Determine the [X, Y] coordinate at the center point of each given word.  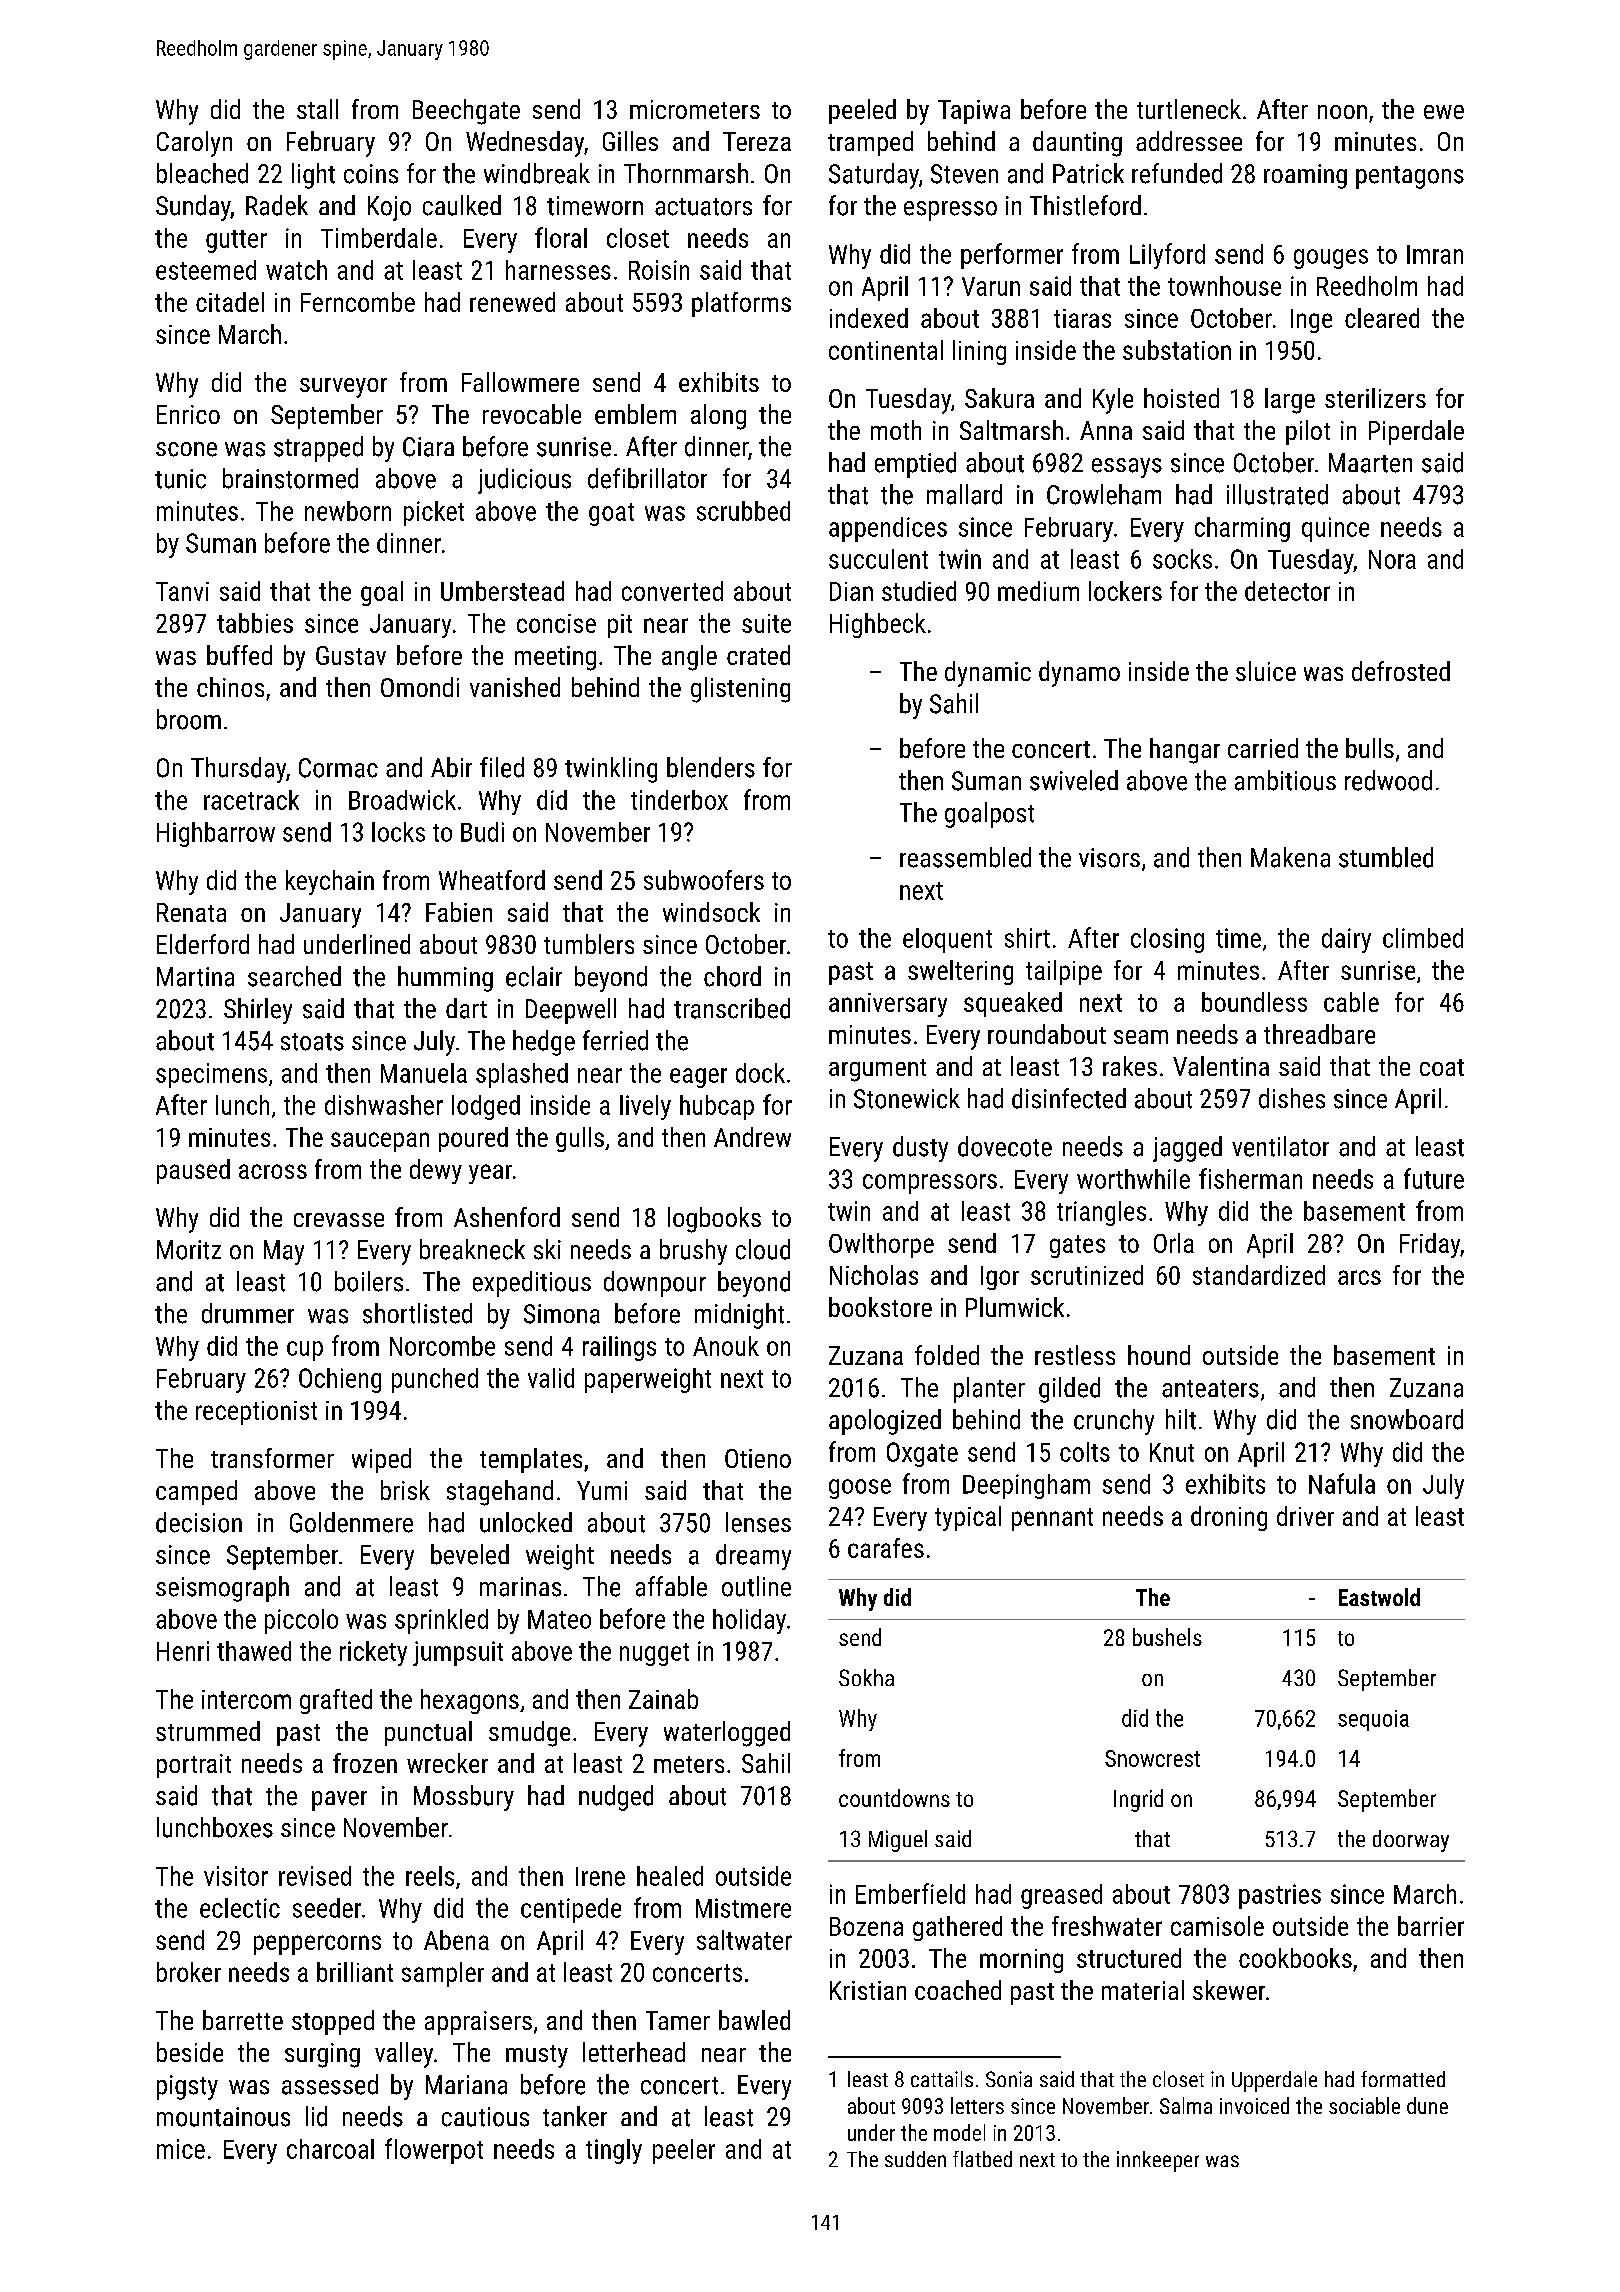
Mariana [466, 2085]
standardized [1259, 1275]
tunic [180, 479]
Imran [1435, 254]
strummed [208, 1731]
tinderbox [679, 800]
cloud [763, 1249]
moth [896, 430]
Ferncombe [358, 302]
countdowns [894, 1798]
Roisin [659, 270]
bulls [1370, 748]
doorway [1411, 1841]
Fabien [459, 912]
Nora [1392, 559]
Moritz [189, 1250]
